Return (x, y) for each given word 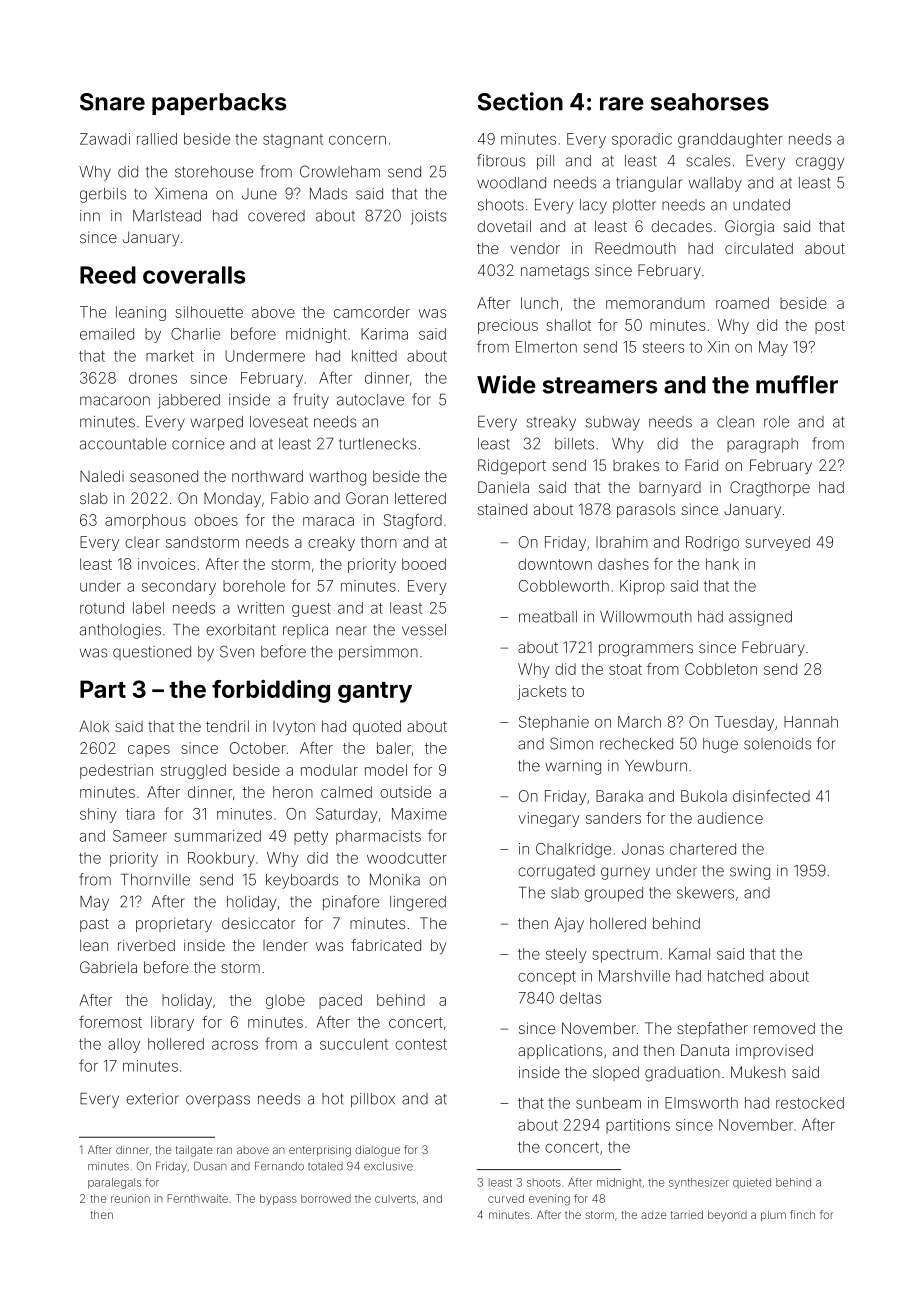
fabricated (386, 945)
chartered (703, 849)
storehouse (214, 172)
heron (293, 792)
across (235, 1045)
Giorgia (749, 228)
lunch (539, 303)
